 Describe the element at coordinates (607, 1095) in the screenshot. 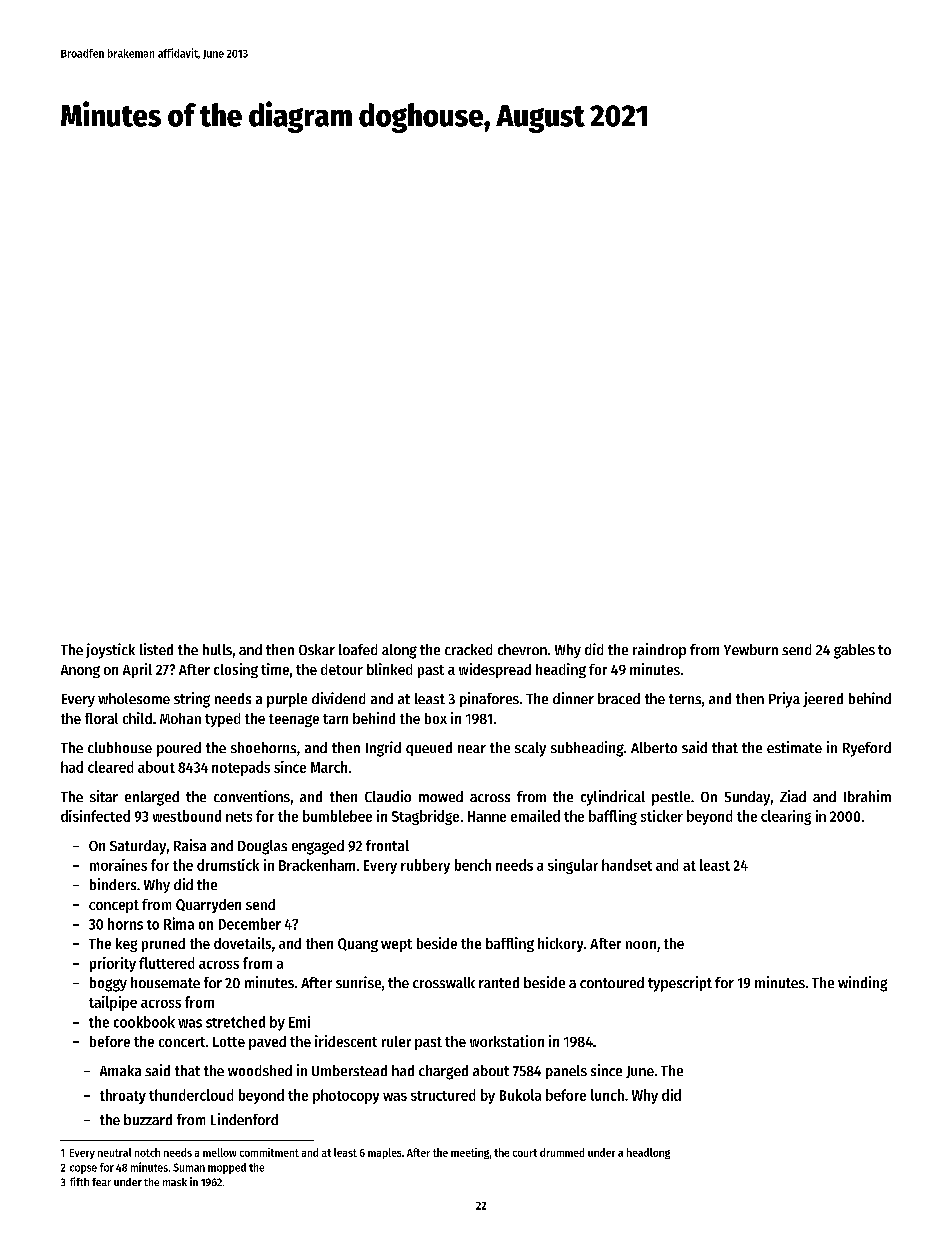

I see `lunch` at that location.
